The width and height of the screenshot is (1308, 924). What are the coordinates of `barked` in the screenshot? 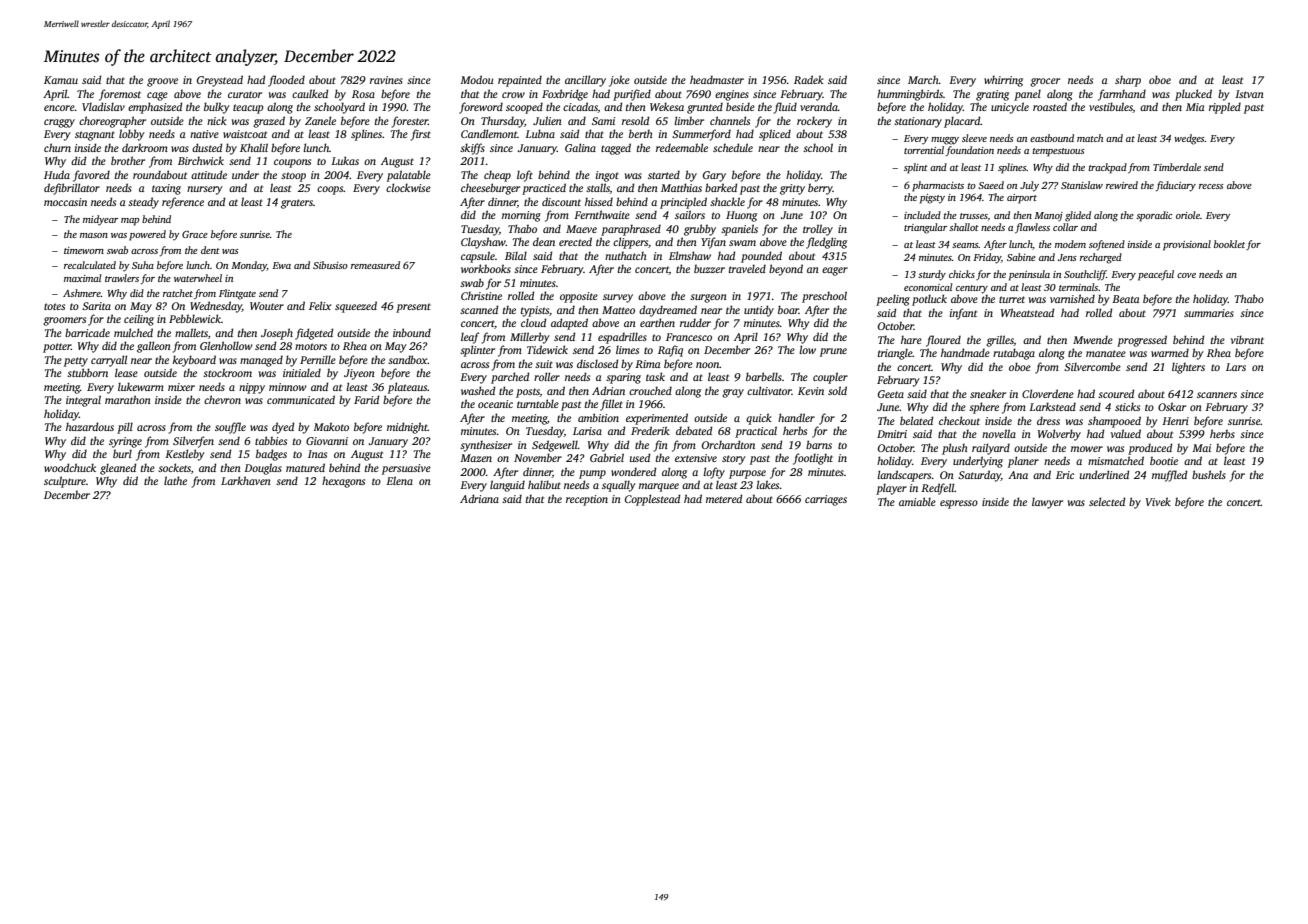 It's located at (721, 187).
